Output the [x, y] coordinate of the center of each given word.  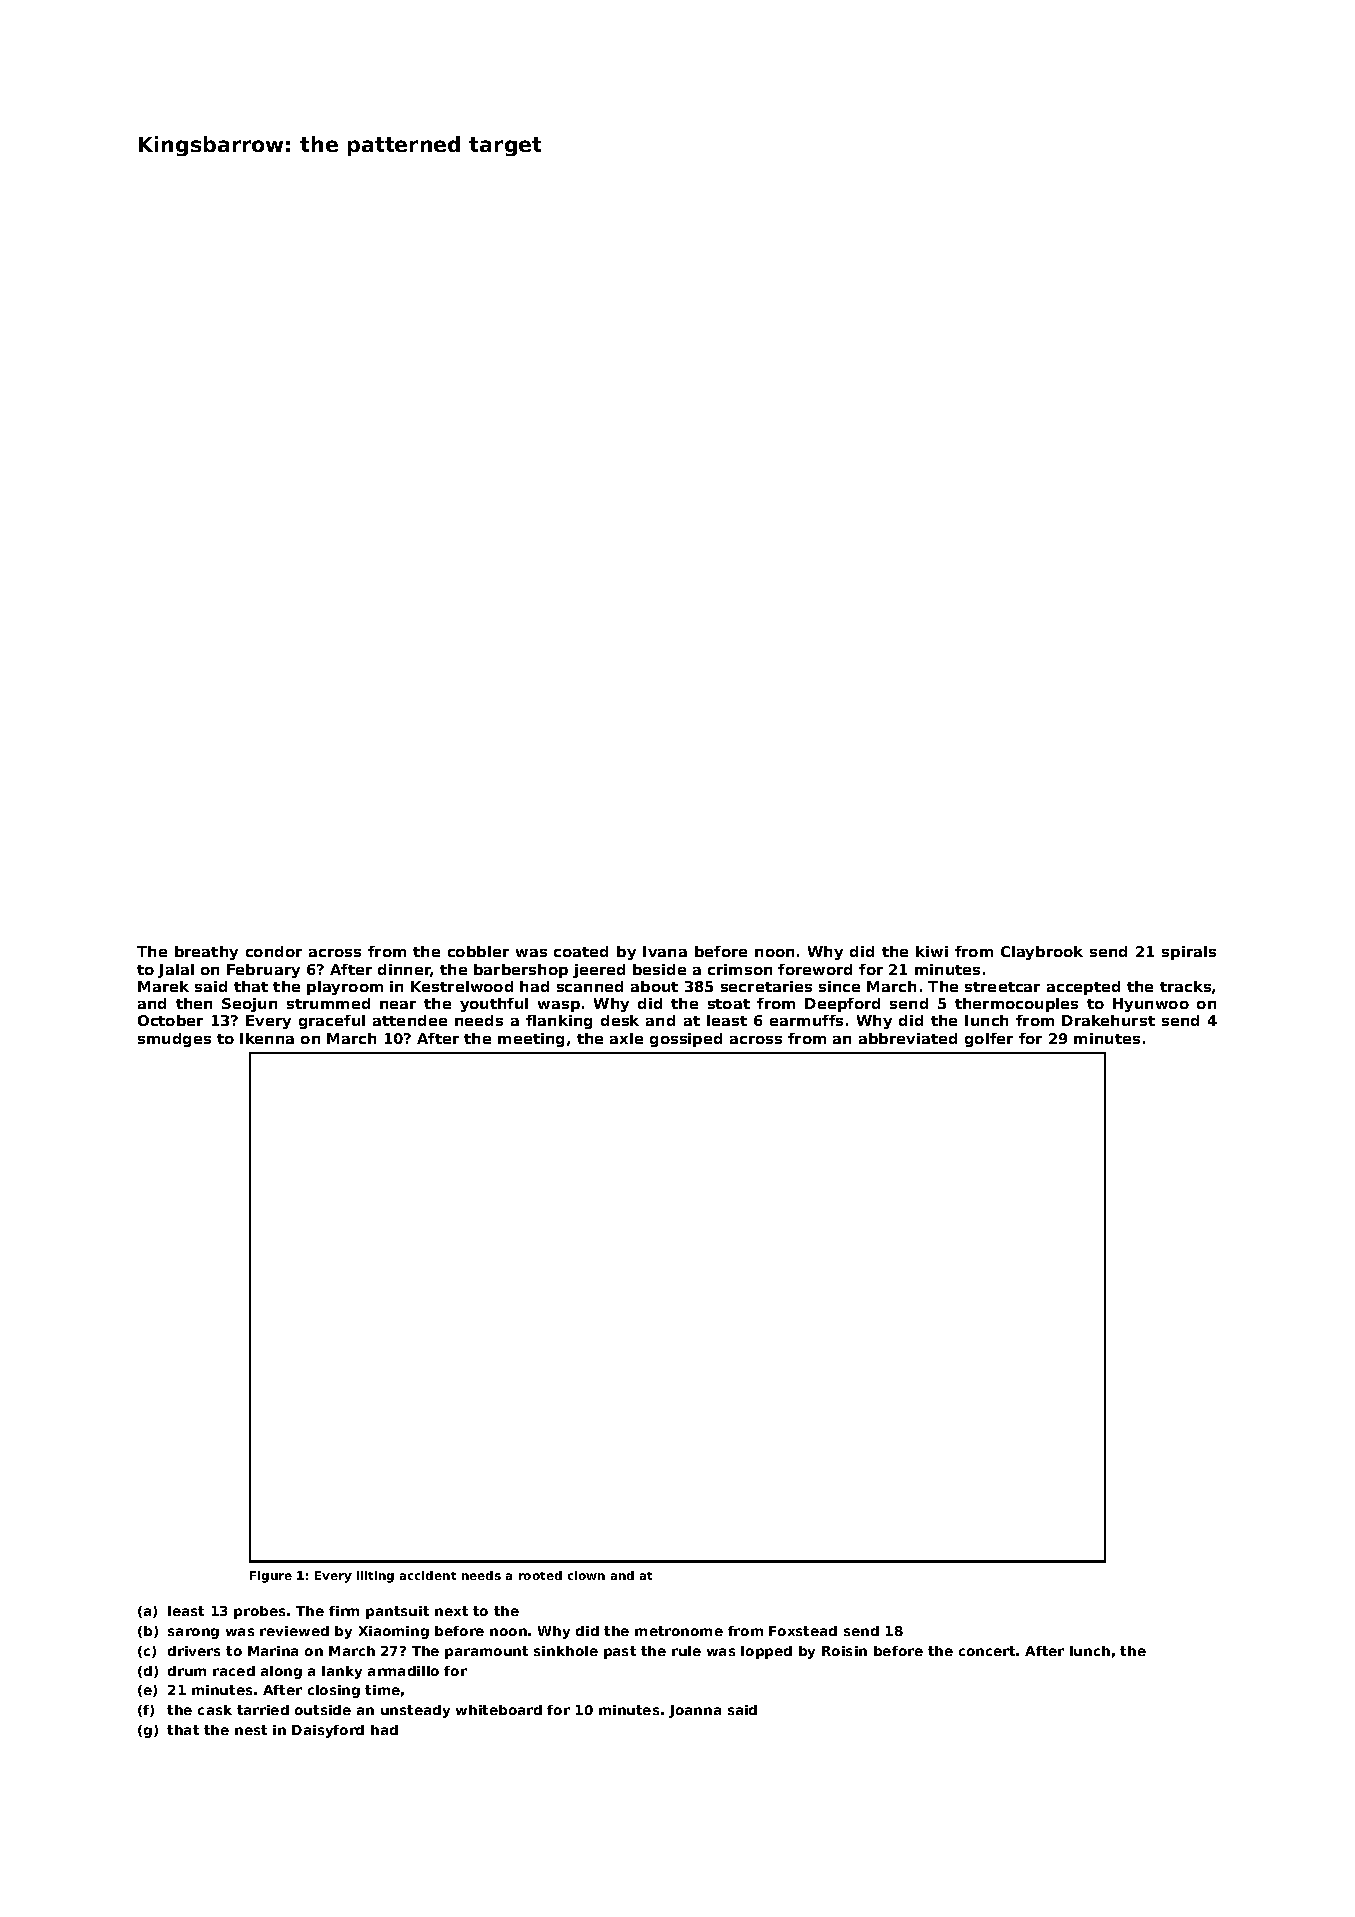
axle [626, 1038]
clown [586, 1575]
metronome [679, 1631]
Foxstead [803, 1631]
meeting [531, 1040]
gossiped [686, 1040]
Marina [273, 1651]
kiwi [932, 951]
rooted [540, 1575]
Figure [271, 1577]
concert [987, 1651]
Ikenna [267, 1038]
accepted [1083, 988]
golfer [989, 1040]
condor [274, 951]
